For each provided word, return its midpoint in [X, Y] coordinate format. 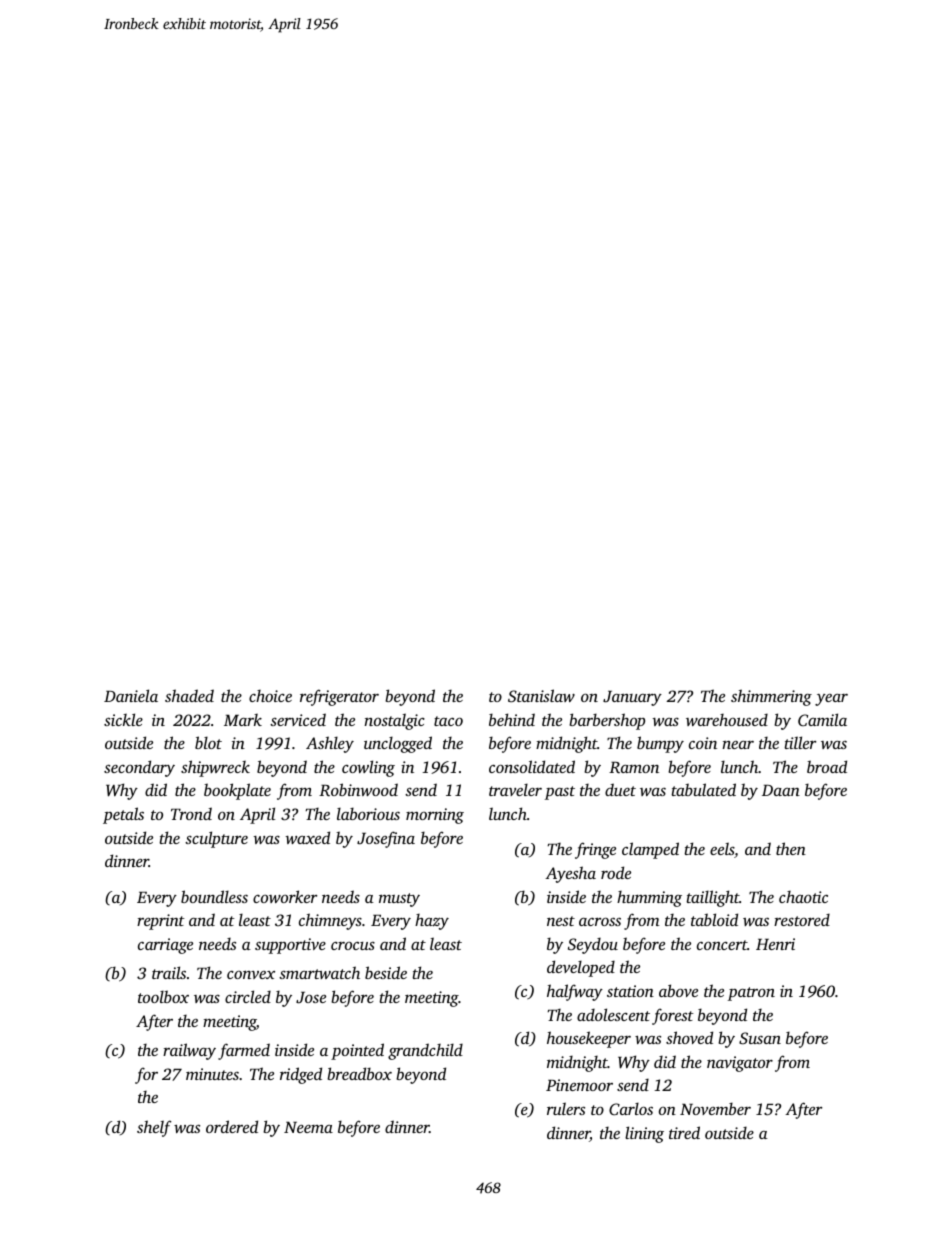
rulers [566, 1108]
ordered [232, 1126]
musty [399, 900]
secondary [139, 768]
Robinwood [358, 789]
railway [189, 1051]
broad [827, 766]
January [632, 698]
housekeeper [589, 1039]
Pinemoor [579, 1085]
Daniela [131, 695]
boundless [214, 896]
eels [722, 850]
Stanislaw [541, 696]
